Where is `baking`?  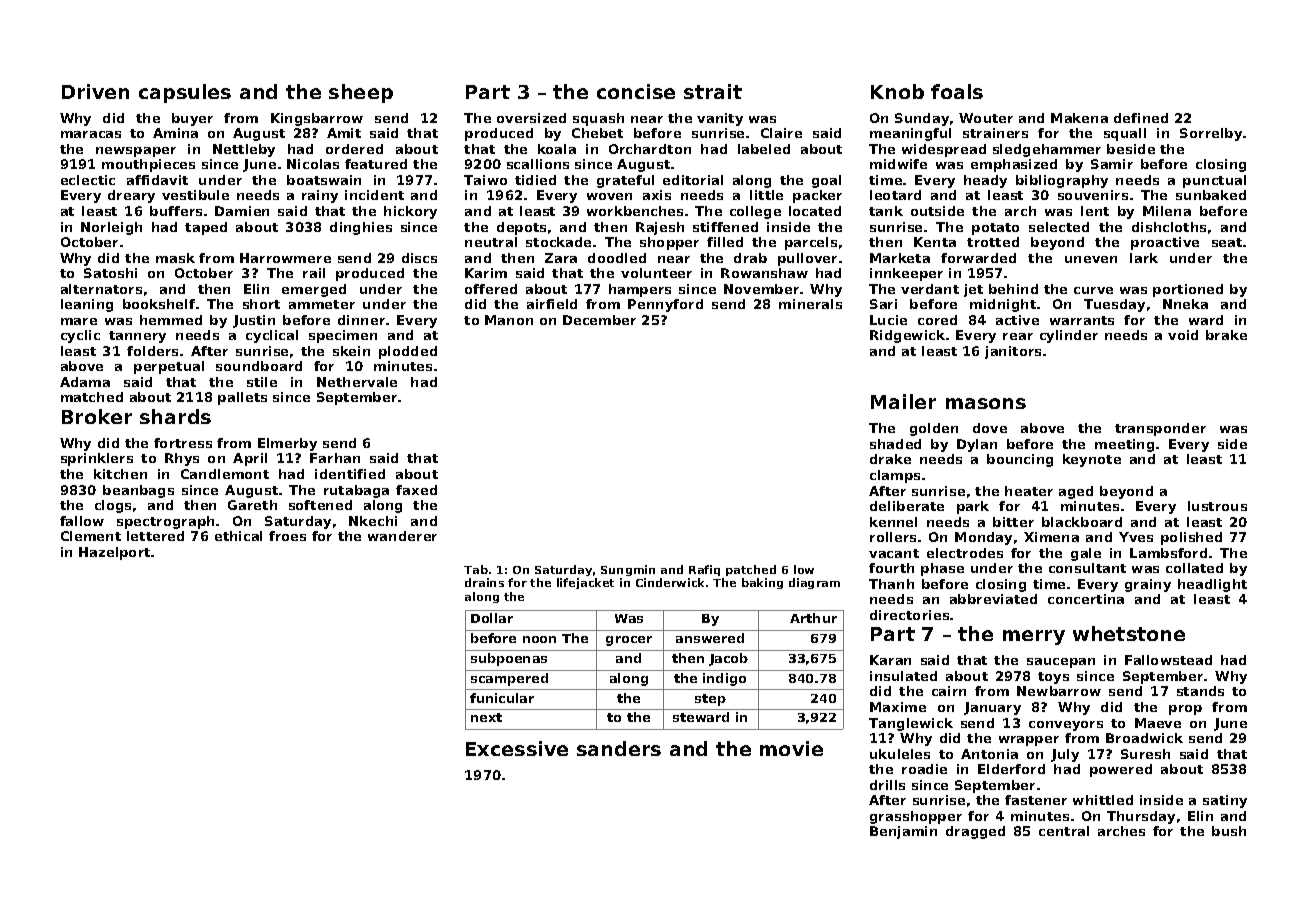
baking is located at coordinates (762, 583).
